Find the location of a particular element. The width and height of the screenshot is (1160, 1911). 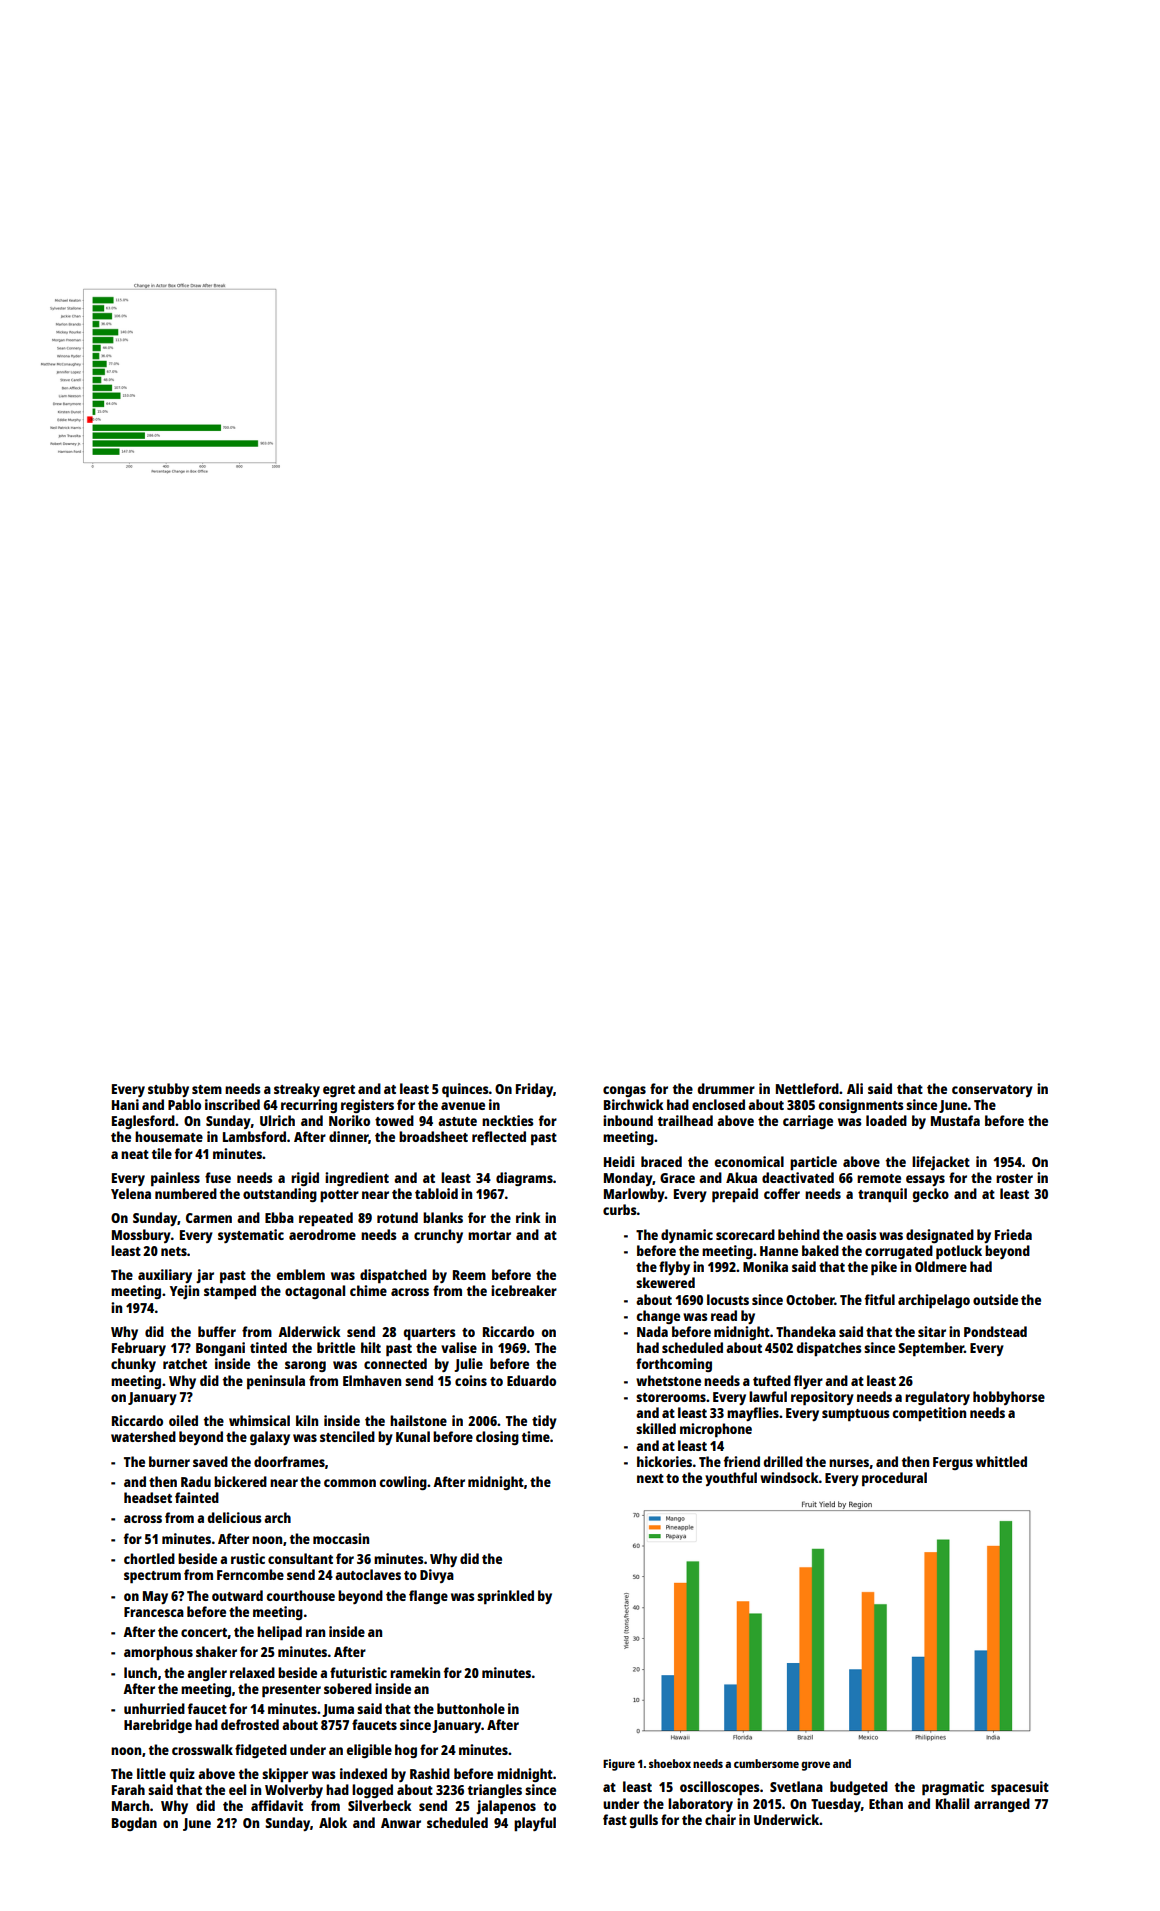

stubby is located at coordinates (168, 1090).
